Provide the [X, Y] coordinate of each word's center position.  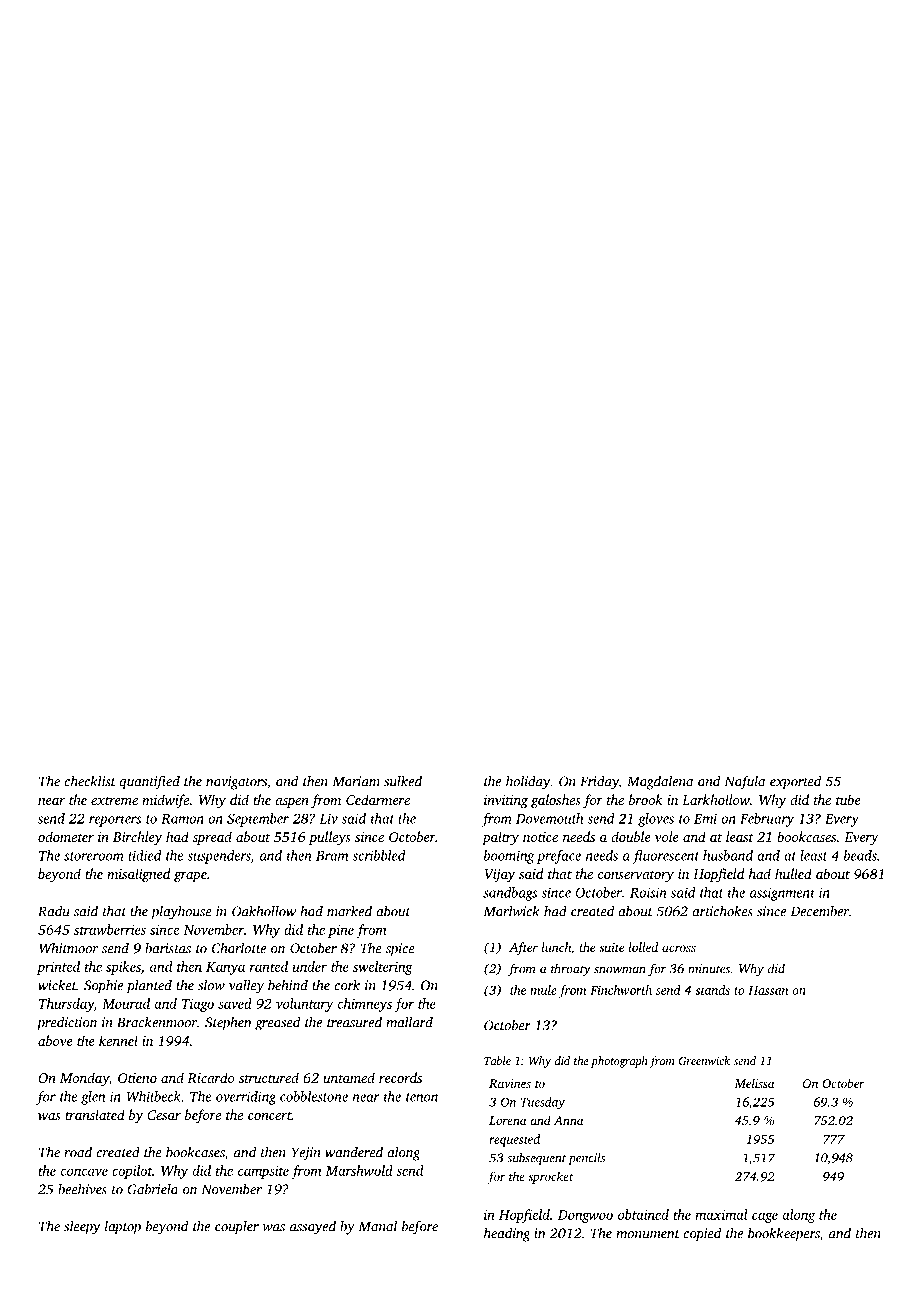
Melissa [754, 1083]
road [78, 1152]
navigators [236, 783]
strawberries [110, 929]
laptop [123, 1227]
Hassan [768, 990]
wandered [354, 1152]
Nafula [744, 782]
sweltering [383, 968]
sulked [403, 781]
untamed [349, 1077]
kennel [118, 1040]
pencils [586, 1159]
